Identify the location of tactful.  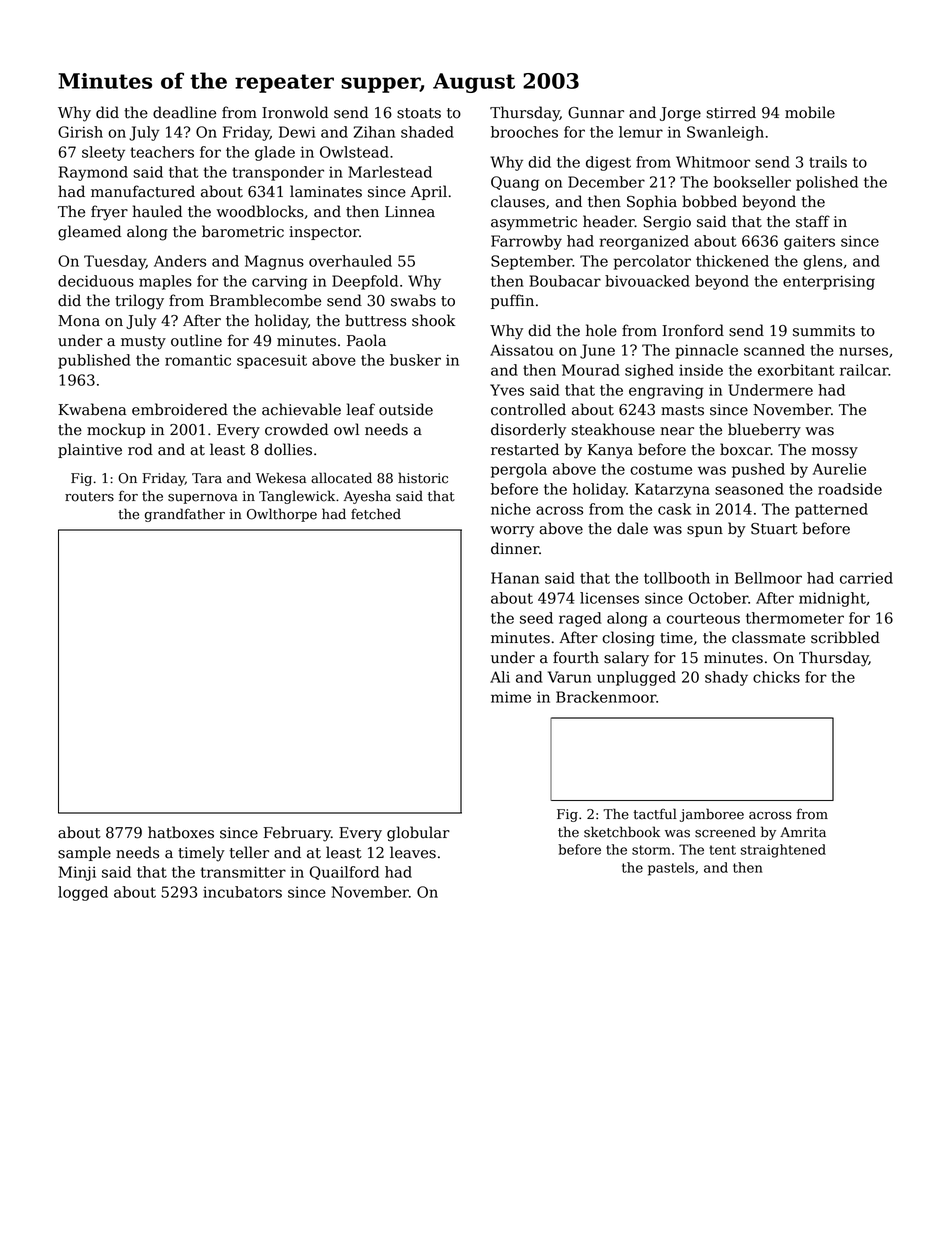
(655, 814).
